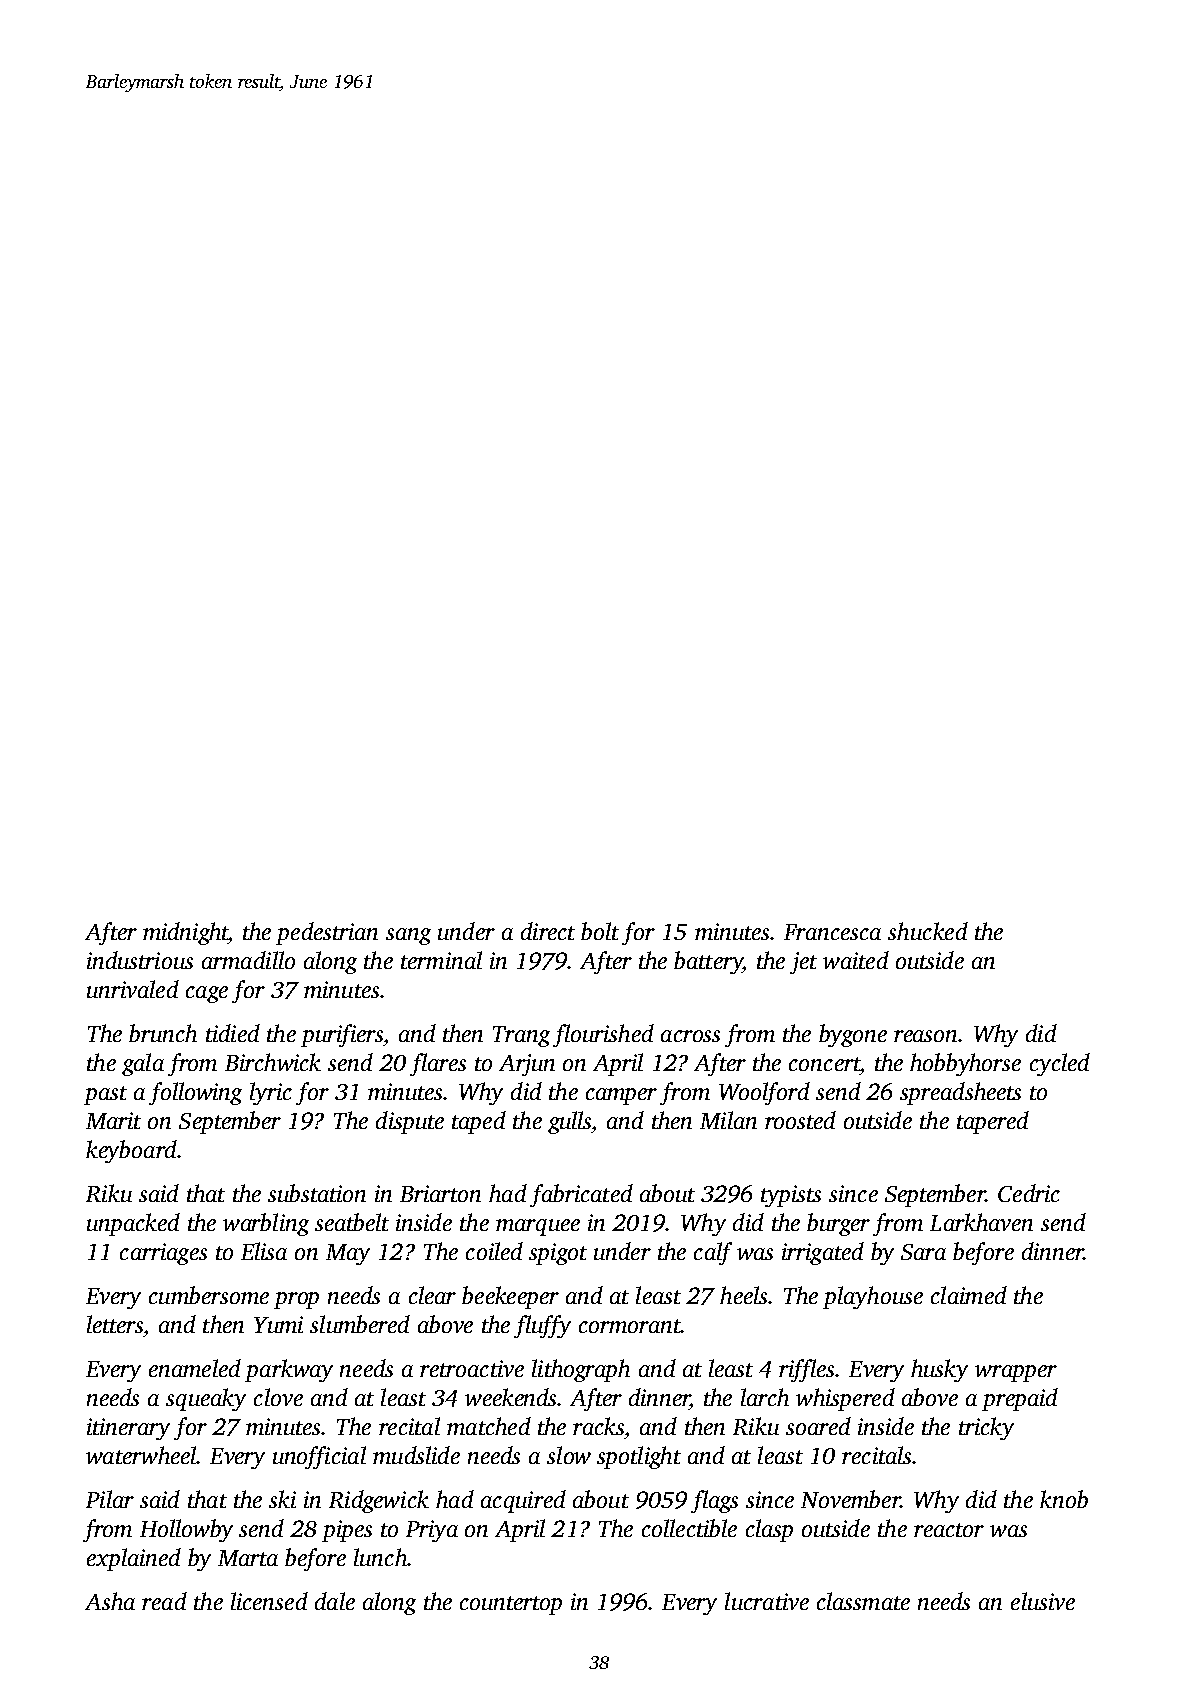 Image resolution: width=1178 pixels, height=1706 pixels. Describe the element at coordinates (248, 1558) in the screenshot. I see `Marta` at that location.
